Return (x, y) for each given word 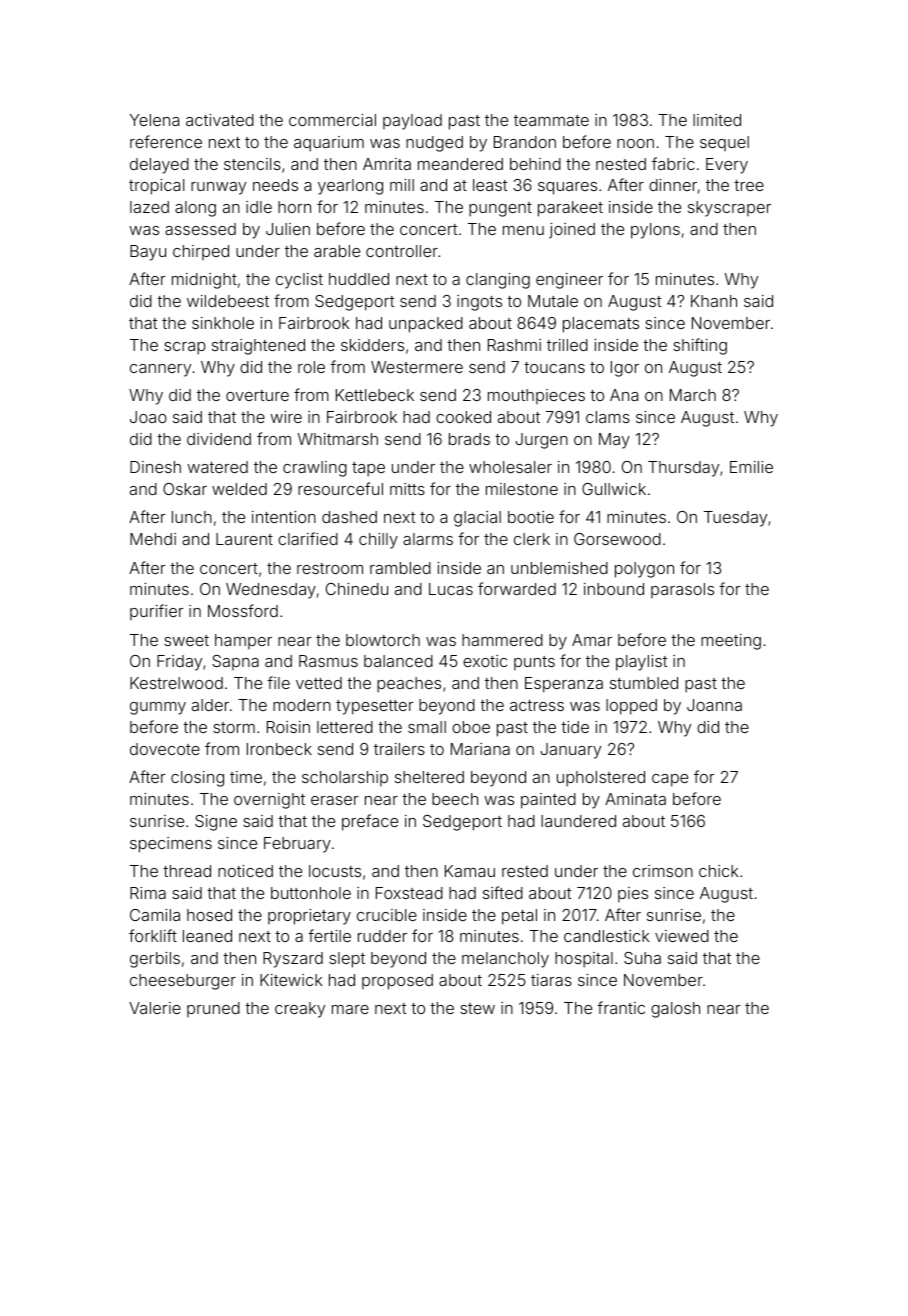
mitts (407, 489)
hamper (243, 641)
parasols (682, 590)
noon (635, 143)
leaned (207, 936)
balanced (398, 661)
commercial (332, 120)
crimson (663, 871)
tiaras (551, 980)
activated (220, 120)
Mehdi (153, 539)
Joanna (714, 705)
